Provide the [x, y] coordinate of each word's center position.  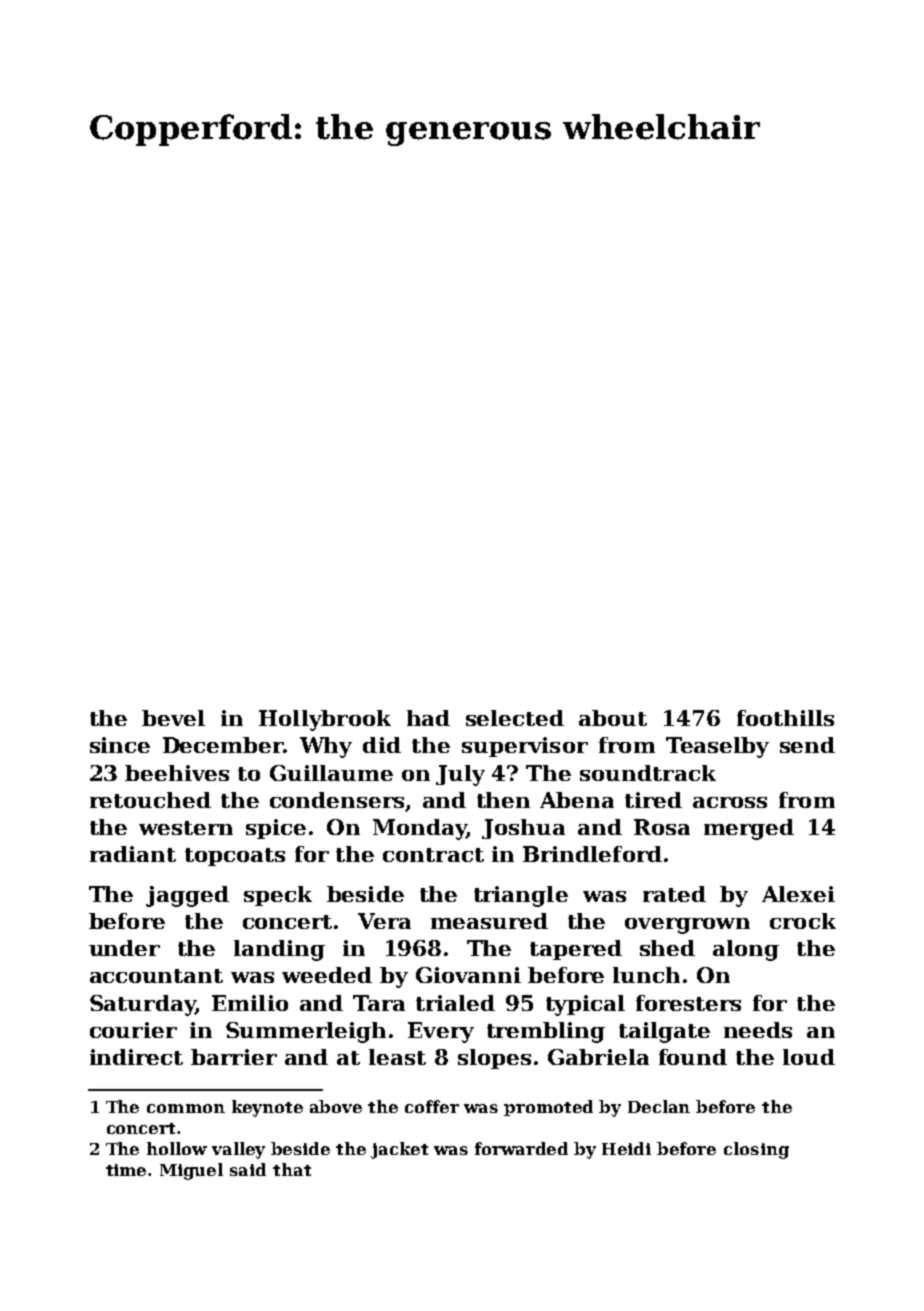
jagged [187, 896]
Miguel [191, 1171]
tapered [576, 950]
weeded [327, 975]
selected [515, 718]
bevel [173, 718]
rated [674, 894]
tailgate [664, 1032]
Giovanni [468, 975]
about [613, 718]
